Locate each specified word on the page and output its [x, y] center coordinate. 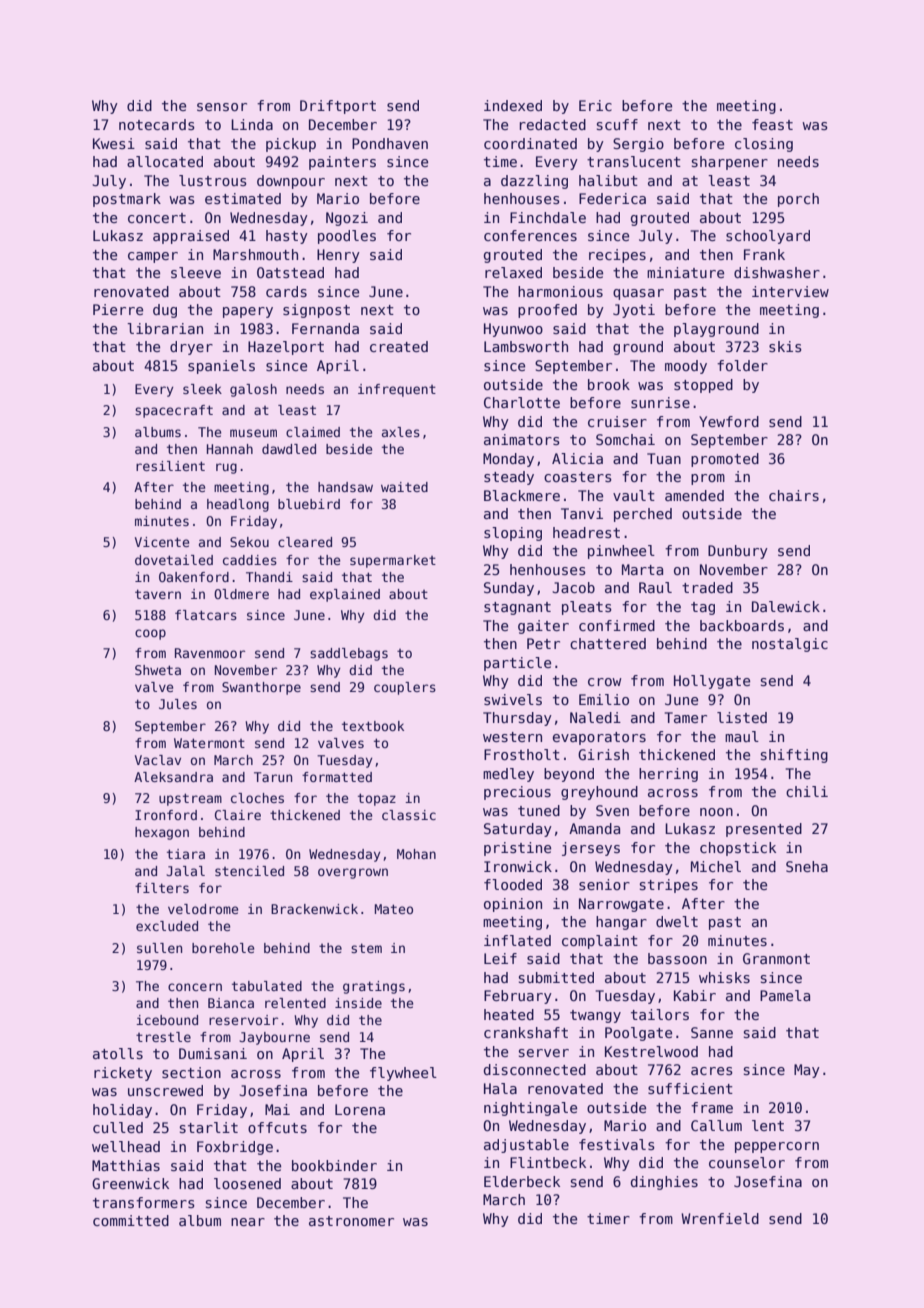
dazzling [534, 182]
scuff [617, 124]
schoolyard [768, 237]
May [807, 1071]
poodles [347, 237]
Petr [543, 643]
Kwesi [114, 143]
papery [248, 312]
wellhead [126, 1146]
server [544, 1053]
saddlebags [349, 654]
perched [643, 515]
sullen [159, 948]
